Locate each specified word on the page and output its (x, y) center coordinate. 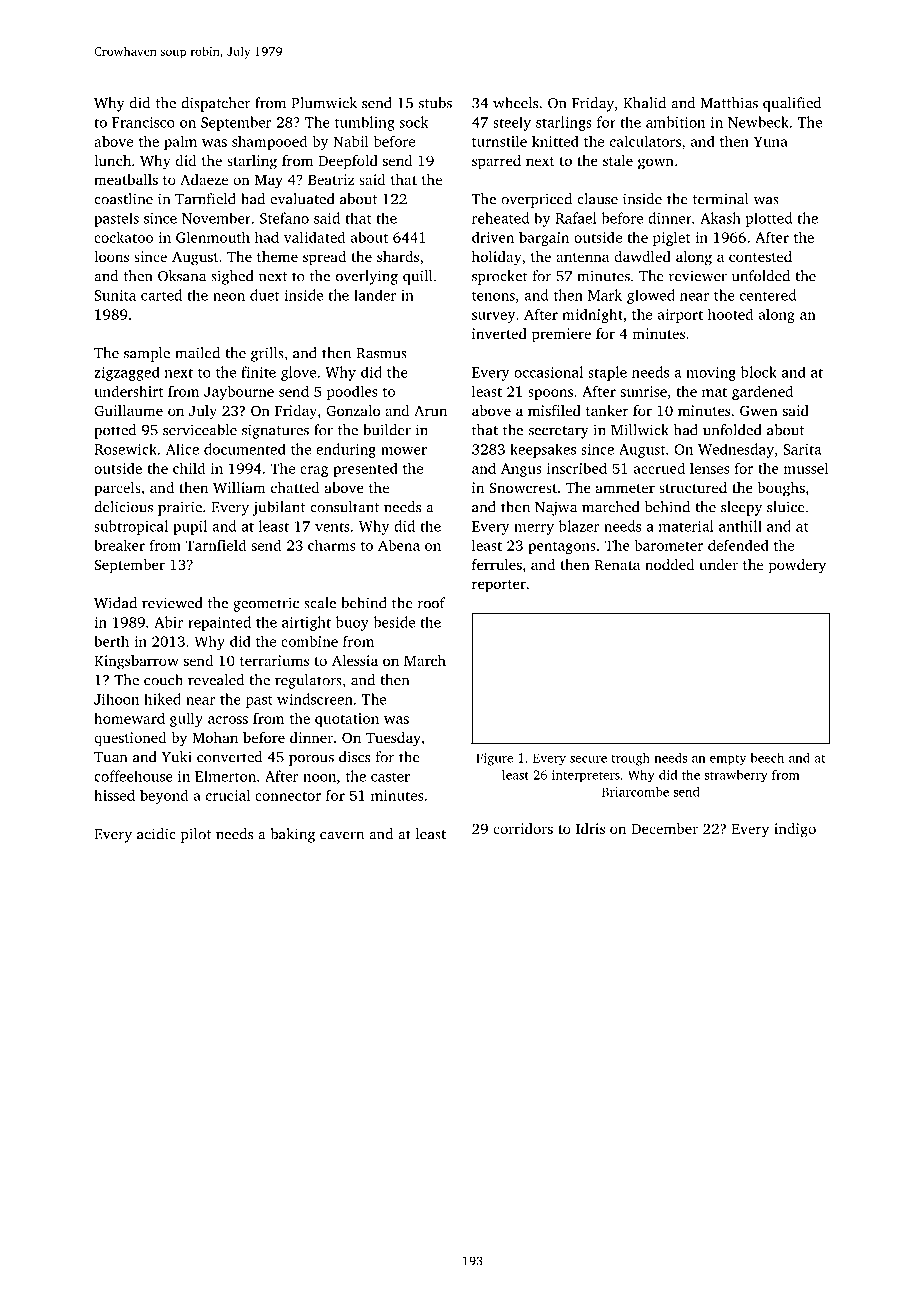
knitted (555, 141)
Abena (399, 545)
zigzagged (127, 373)
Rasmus (381, 353)
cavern (342, 836)
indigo (795, 830)
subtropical (131, 527)
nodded (669, 564)
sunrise (644, 391)
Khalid (644, 103)
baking (293, 835)
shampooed (269, 142)
